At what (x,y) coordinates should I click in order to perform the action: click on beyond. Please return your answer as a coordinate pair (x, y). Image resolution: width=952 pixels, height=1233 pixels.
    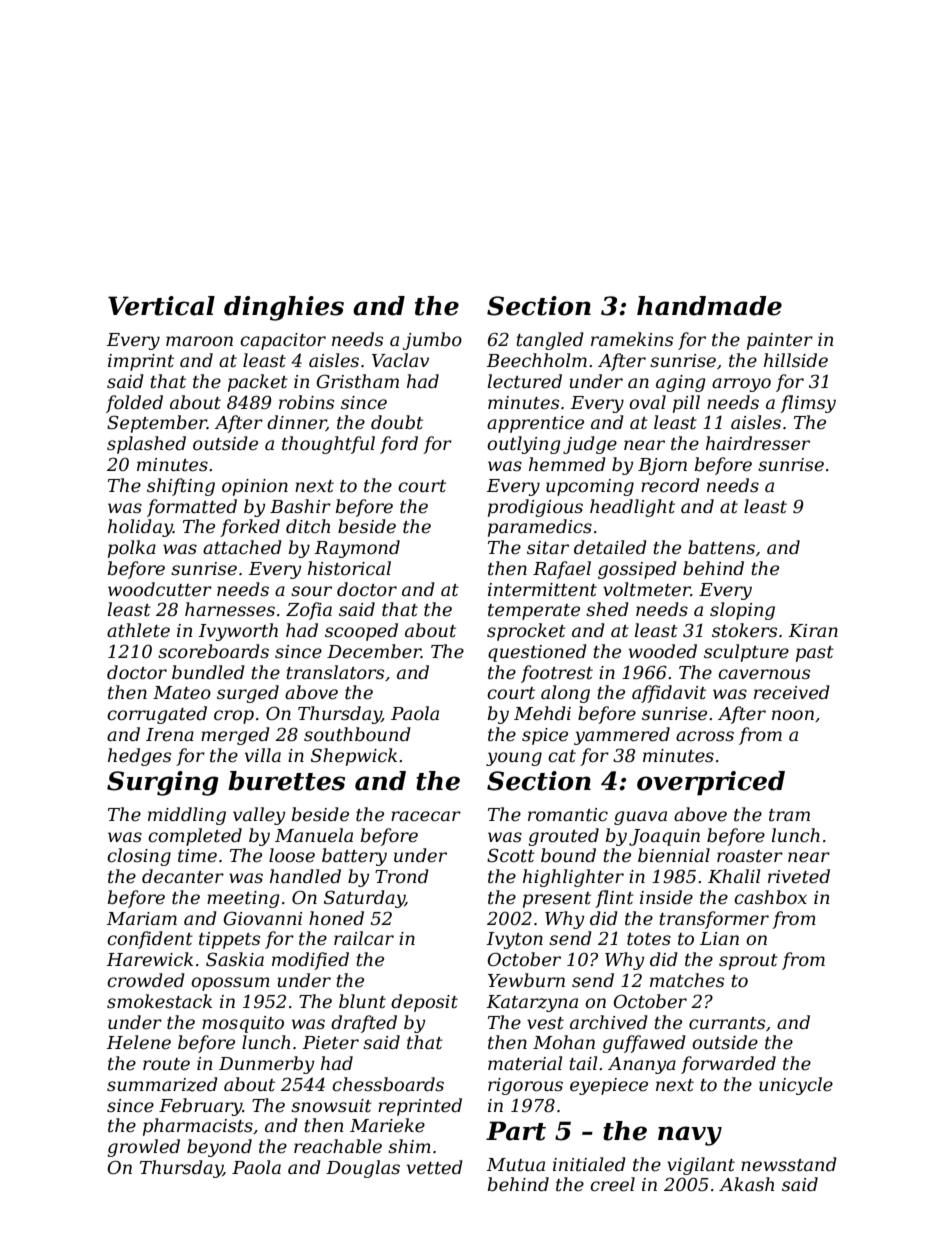
    Looking at the image, I should click on (219, 1148).
